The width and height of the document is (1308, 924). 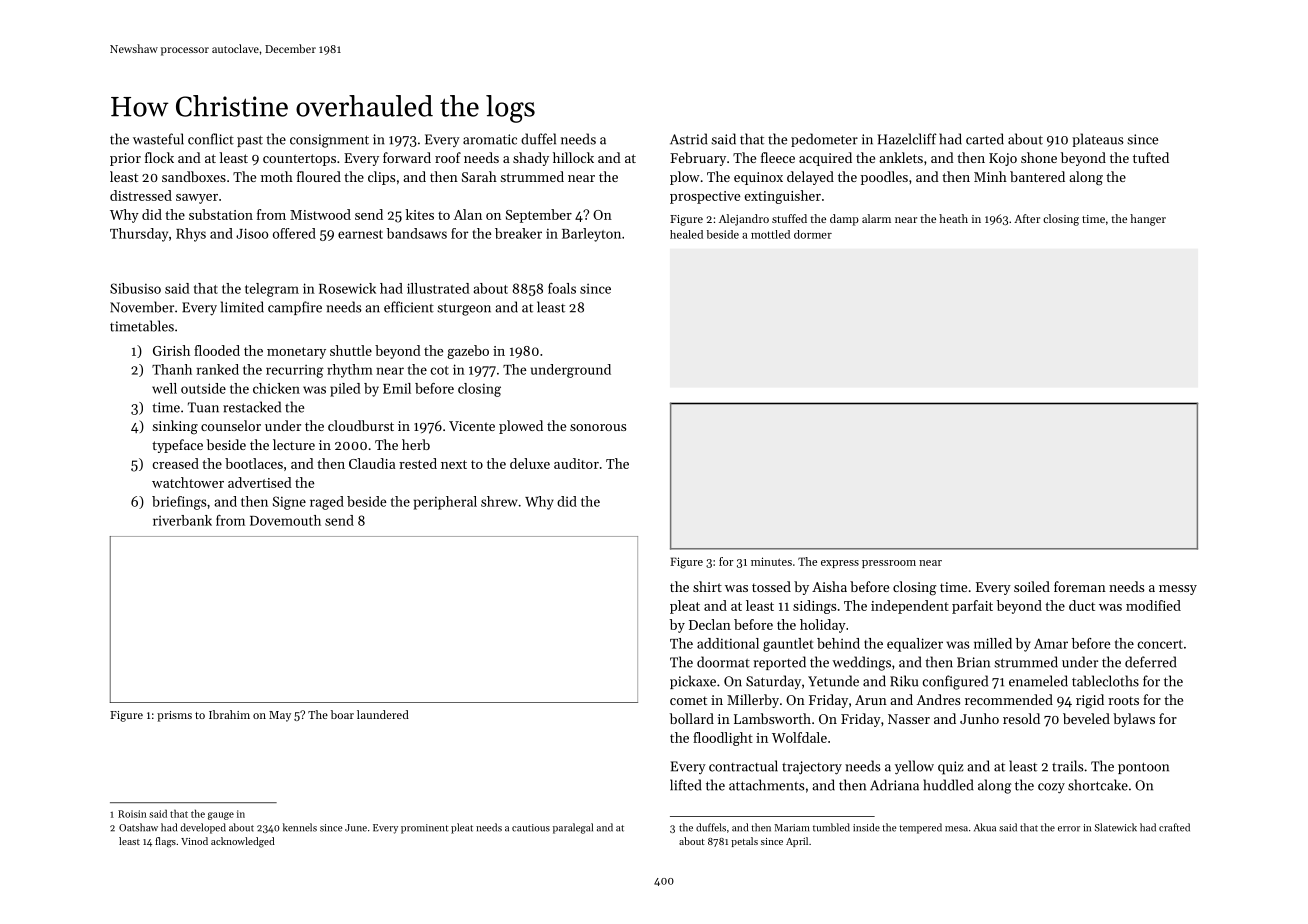 I want to click on error, so click(x=1069, y=829).
